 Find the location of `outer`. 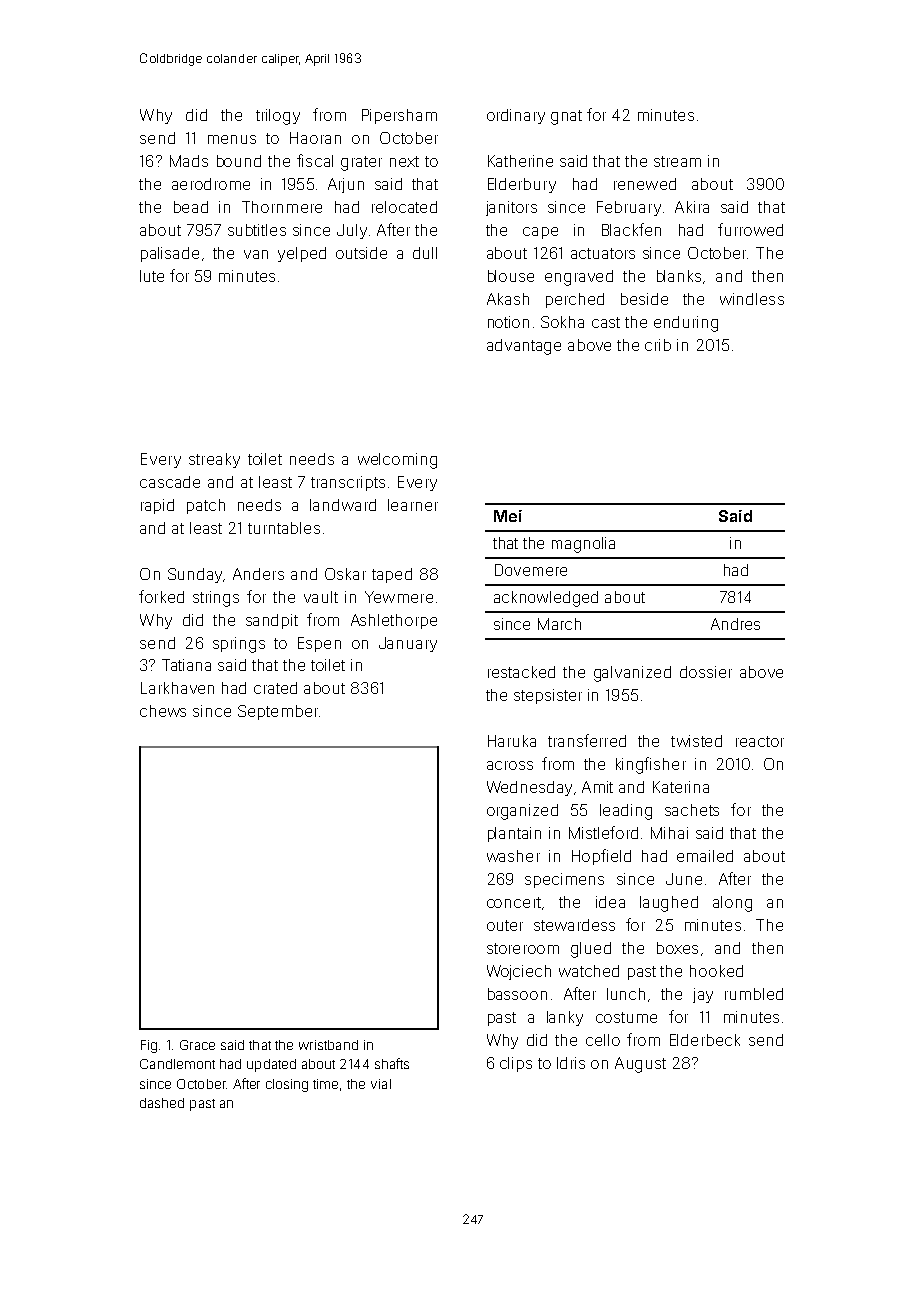

outer is located at coordinates (505, 925).
